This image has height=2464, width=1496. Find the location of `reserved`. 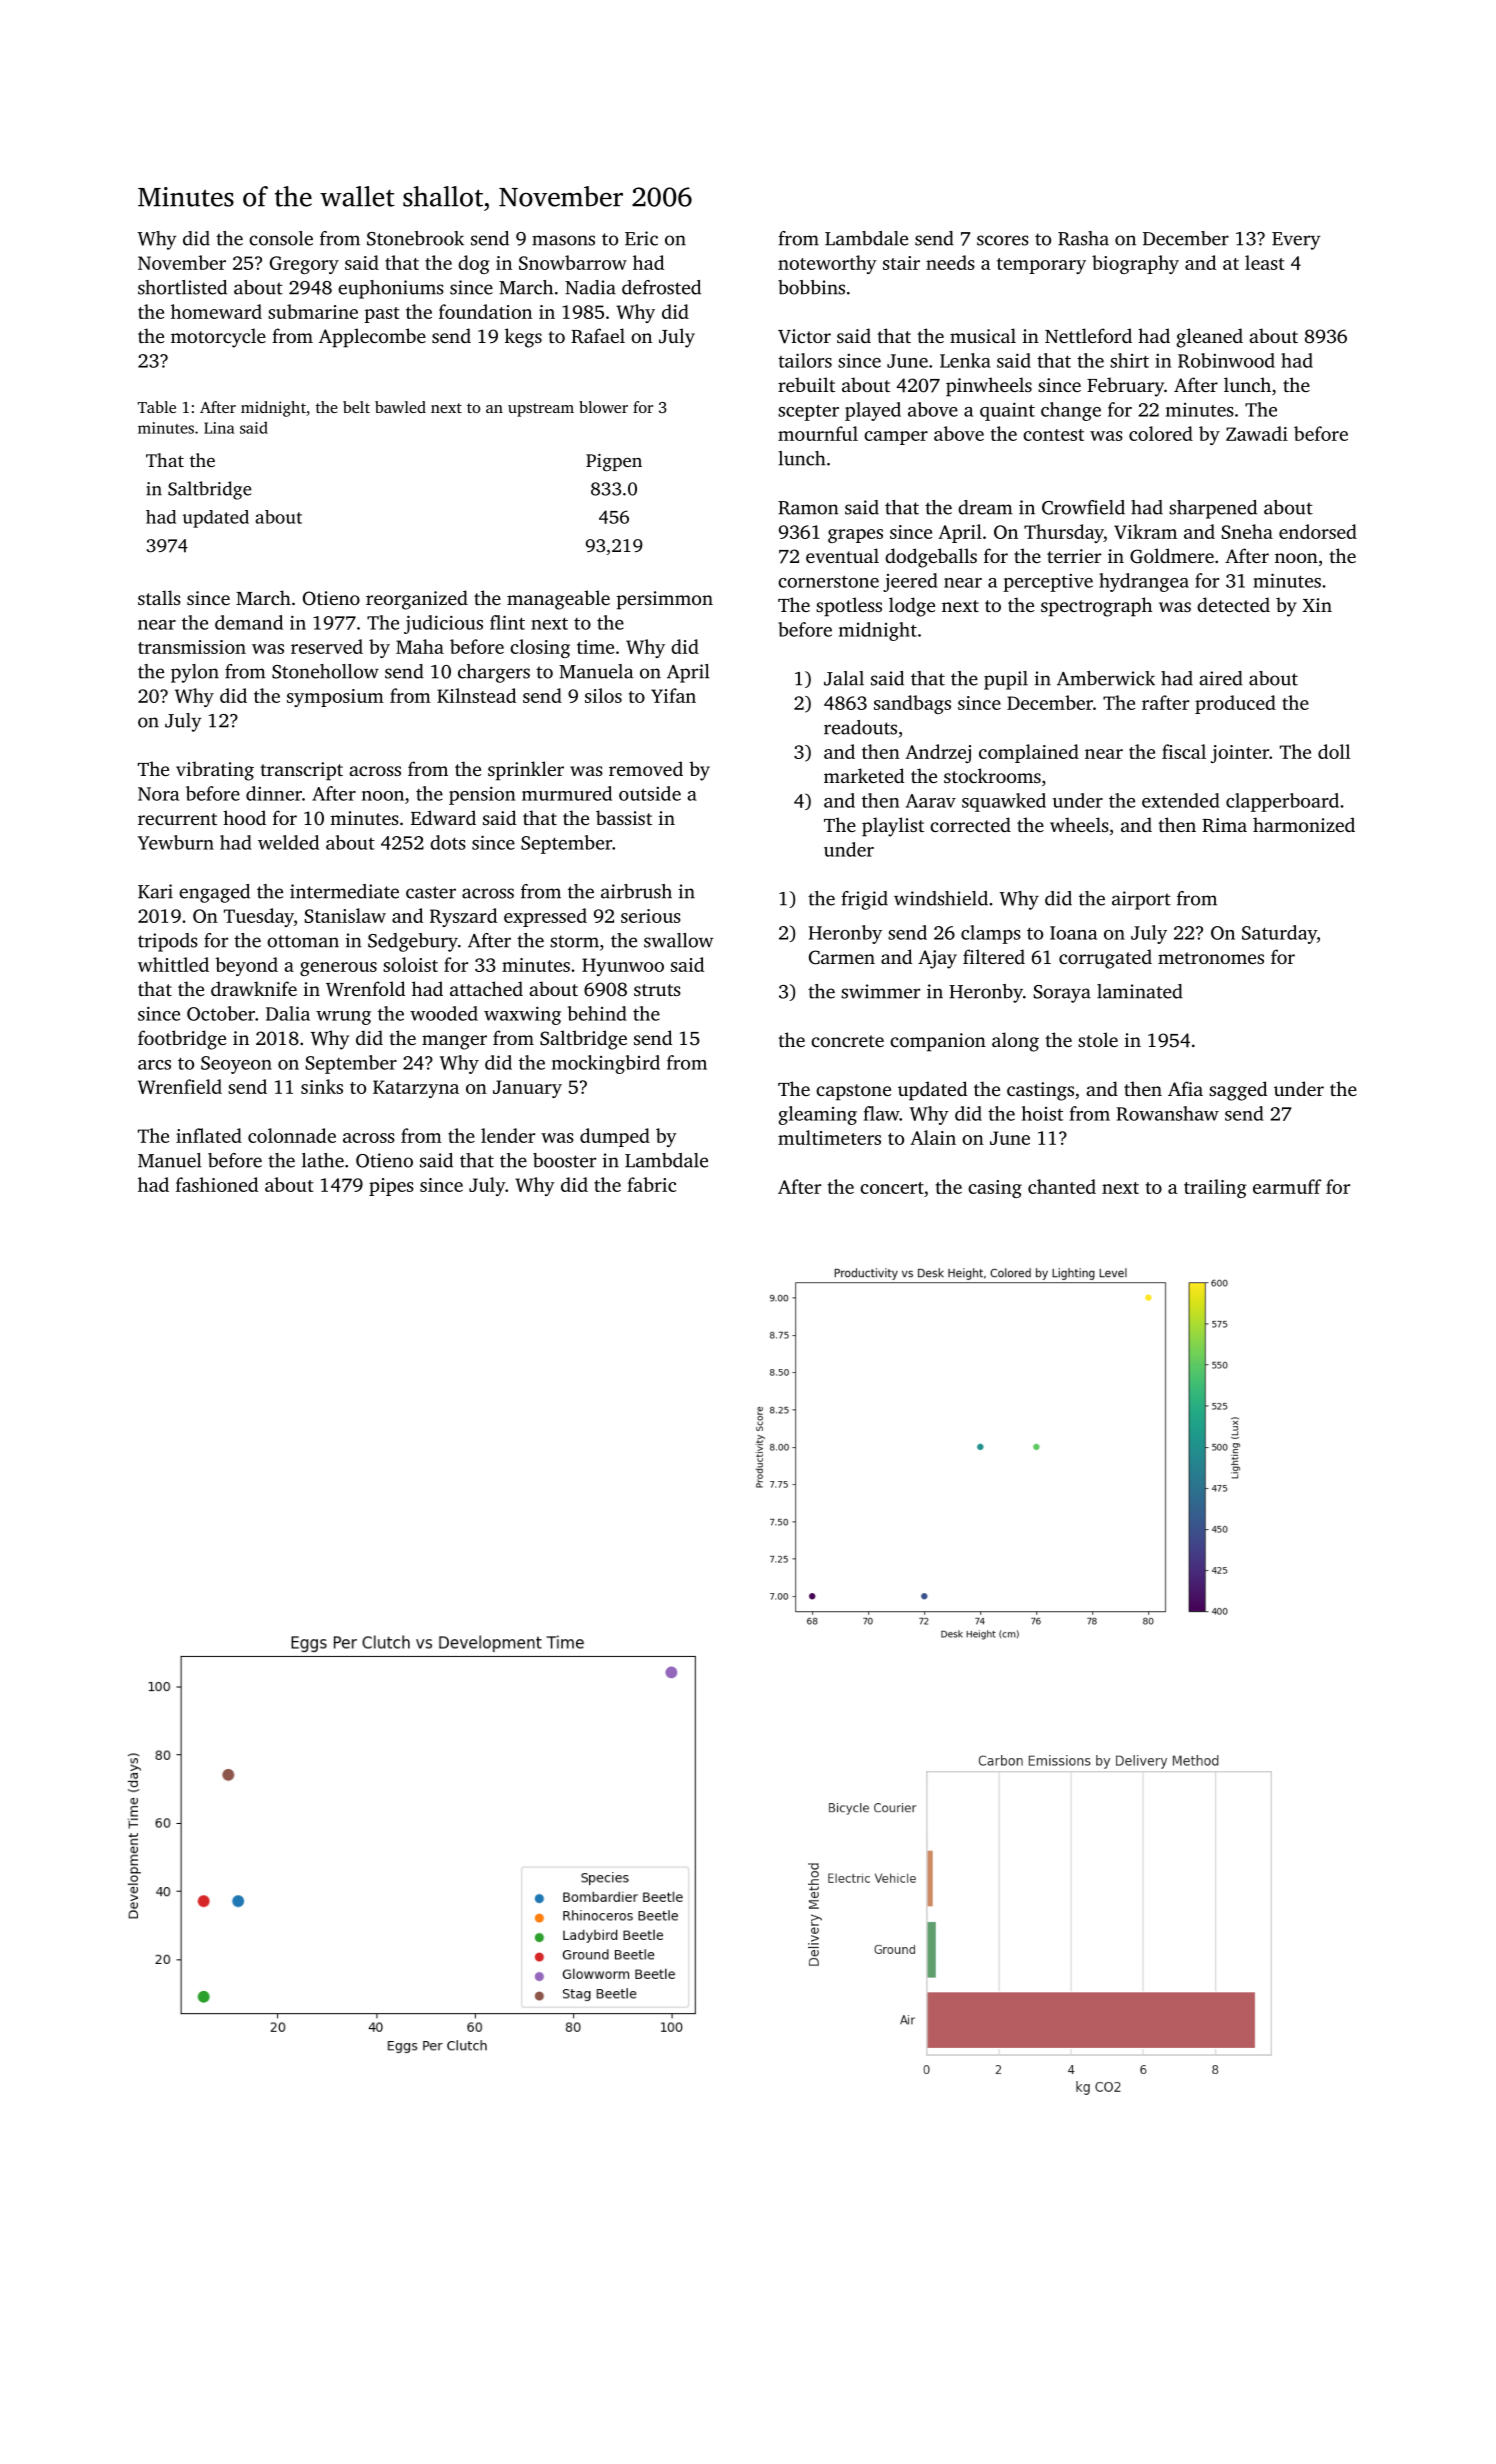

reserved is located at coordinates (327, 646).
